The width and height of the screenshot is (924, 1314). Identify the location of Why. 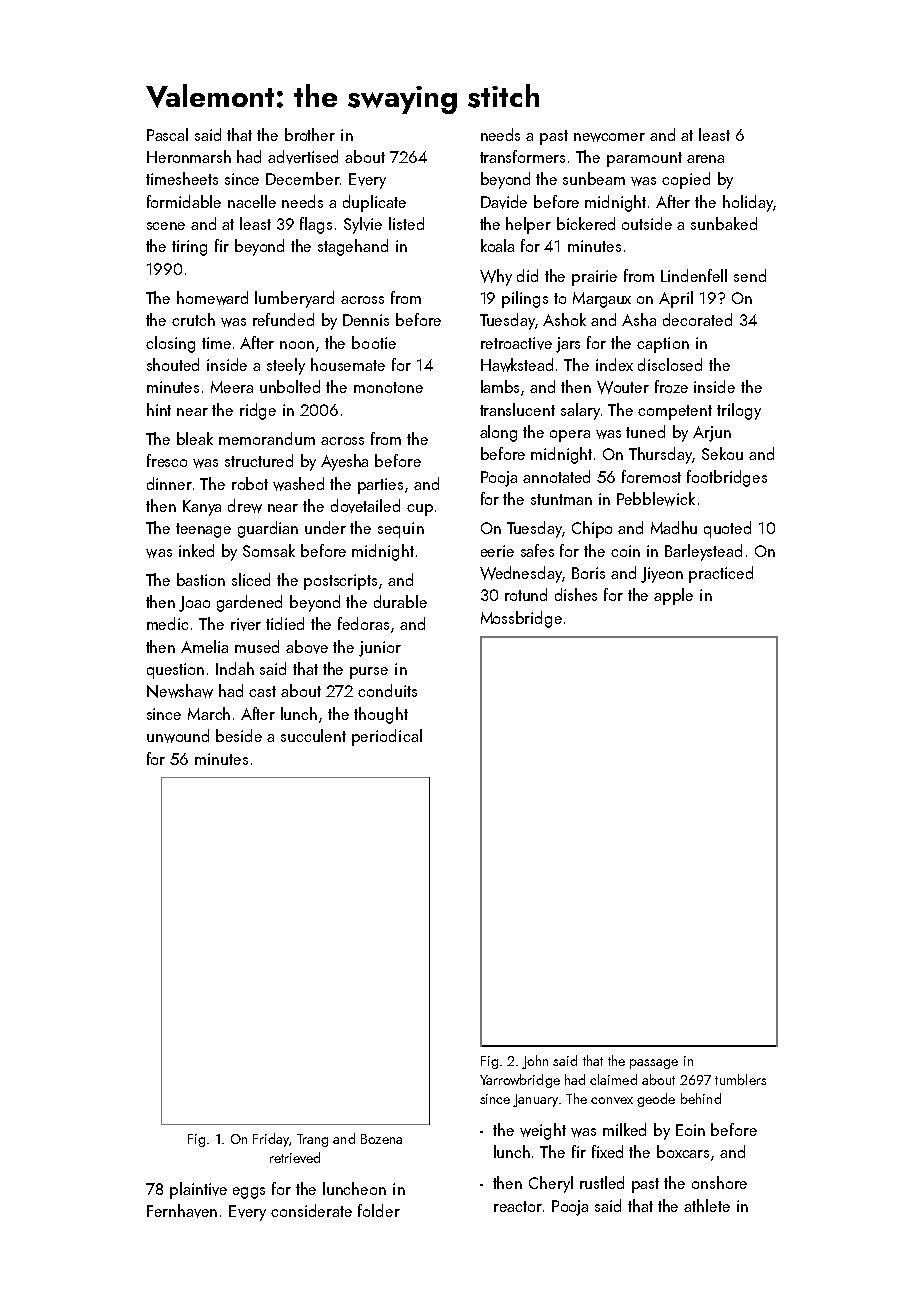
(496, 277).
